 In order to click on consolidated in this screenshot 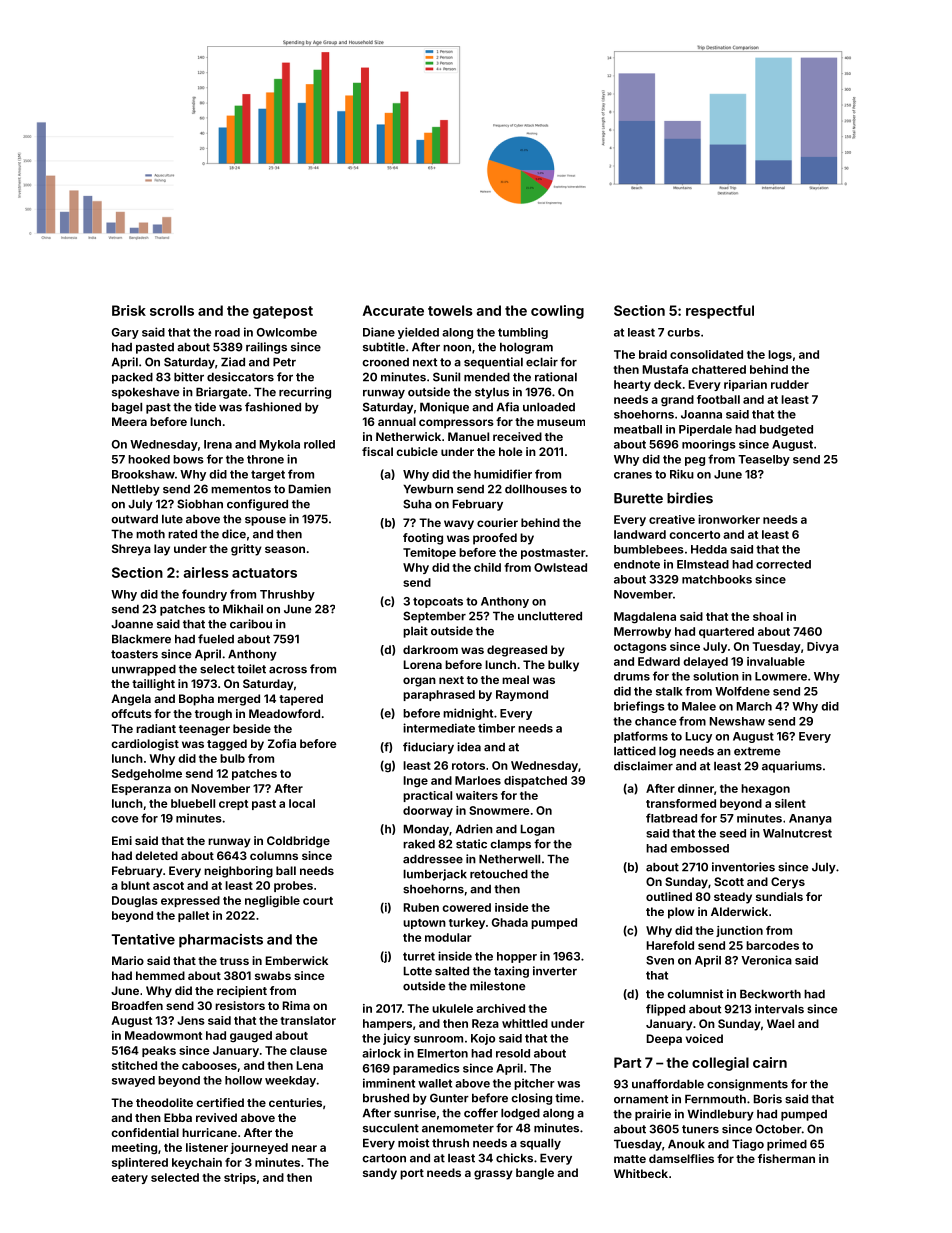, I will do `click(706, 354)`.
